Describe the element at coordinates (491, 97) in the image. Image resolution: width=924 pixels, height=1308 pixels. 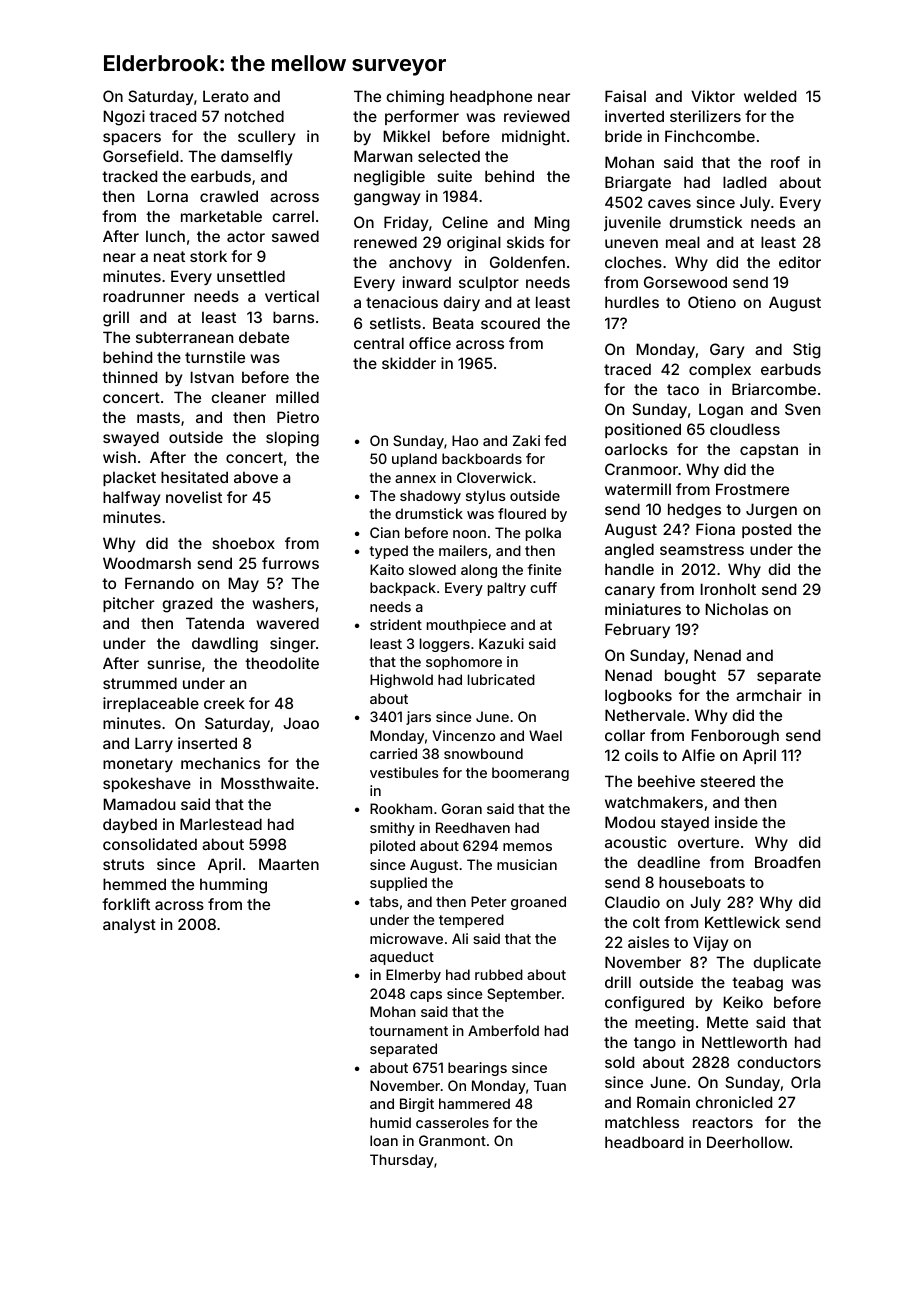
I see `headphone` at that location.
